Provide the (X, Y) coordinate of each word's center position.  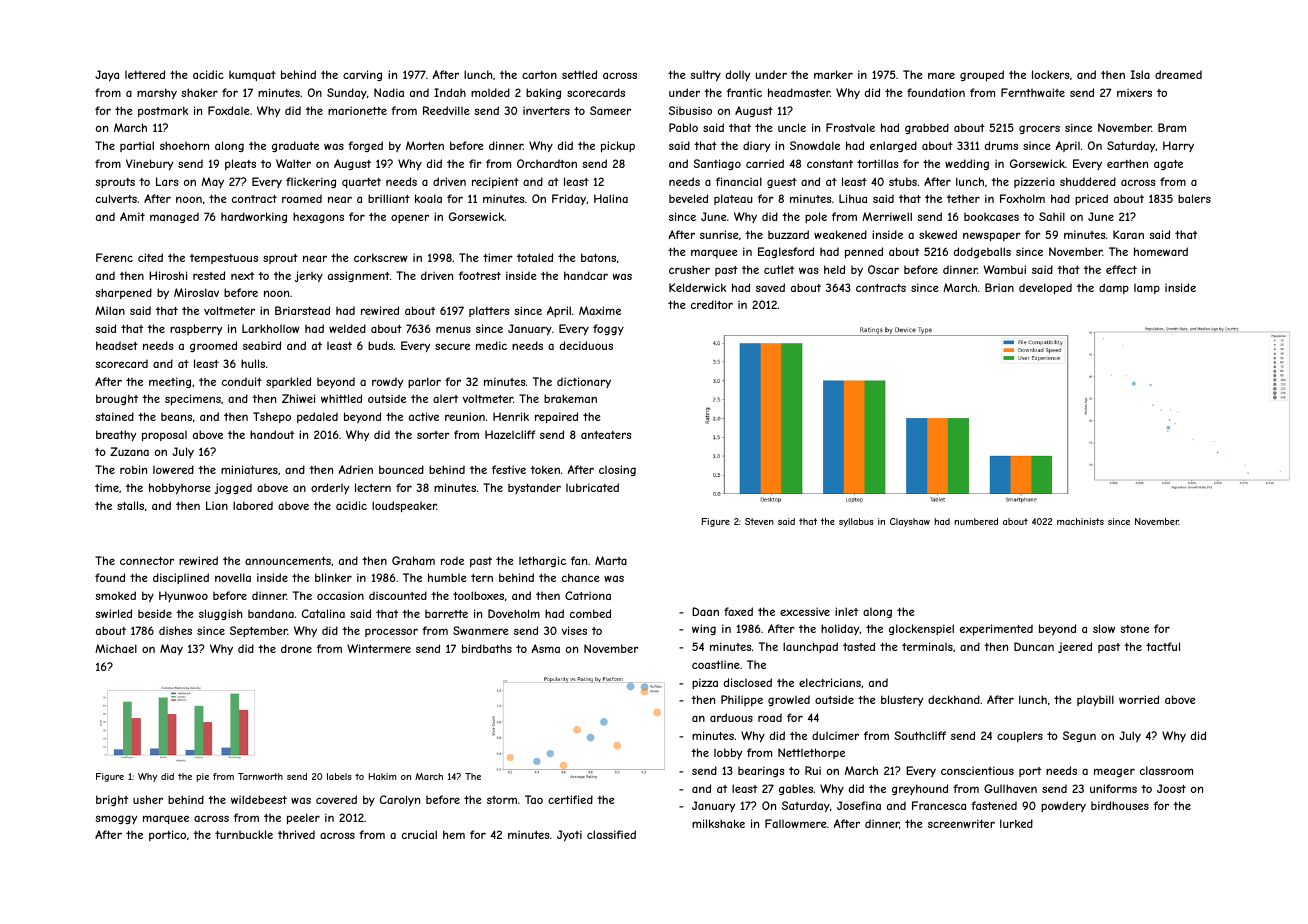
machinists (1080, 521)
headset (117, 345)
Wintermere (379, 648)
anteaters (606, 435)
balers (1194, 198)
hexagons (318, 217)
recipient (495, 182)
